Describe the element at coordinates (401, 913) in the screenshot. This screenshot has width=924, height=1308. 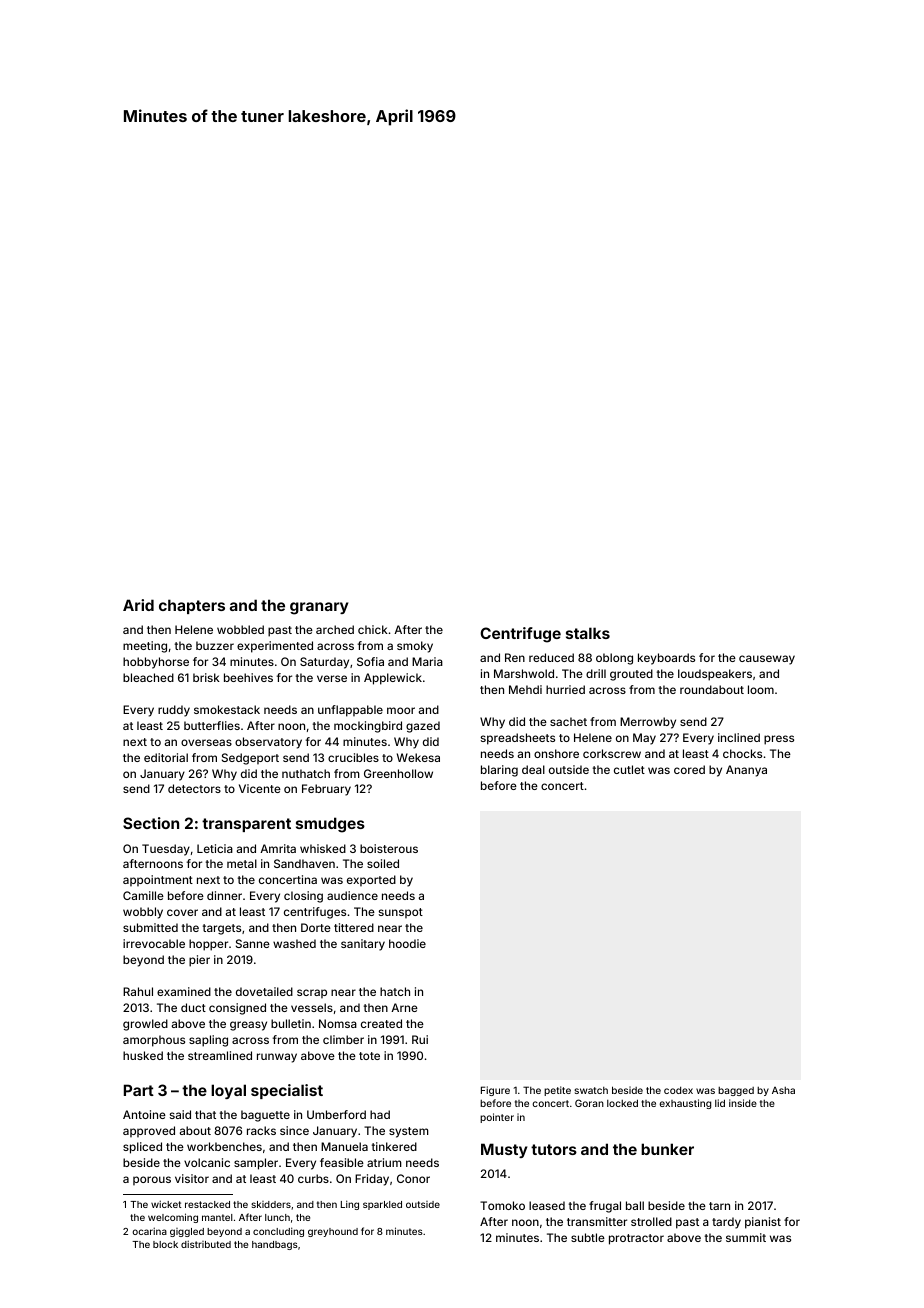
I see `sunspot` at that location.
